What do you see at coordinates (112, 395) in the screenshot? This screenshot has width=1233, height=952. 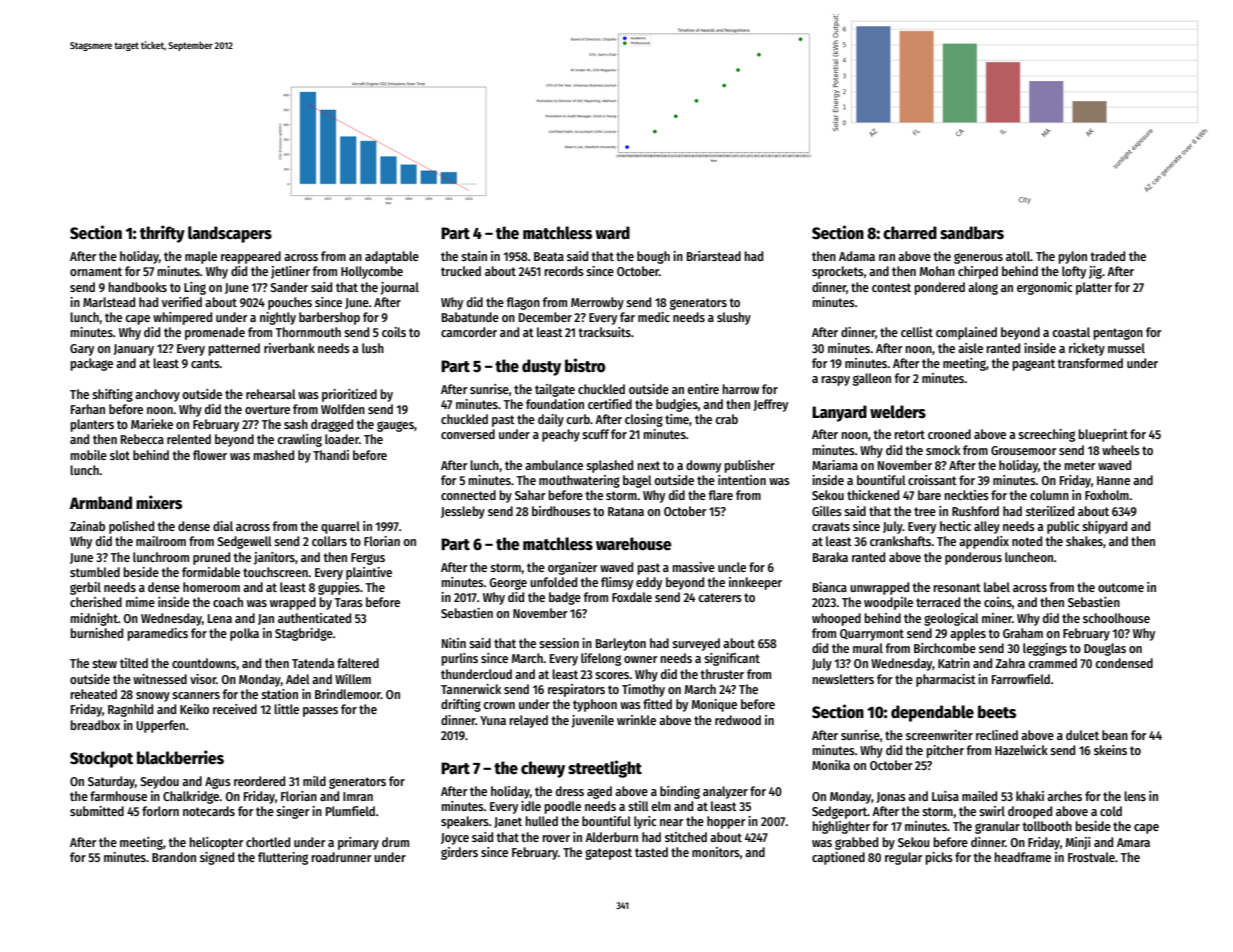 I see `shifting` at bounding box center [112, 395].
